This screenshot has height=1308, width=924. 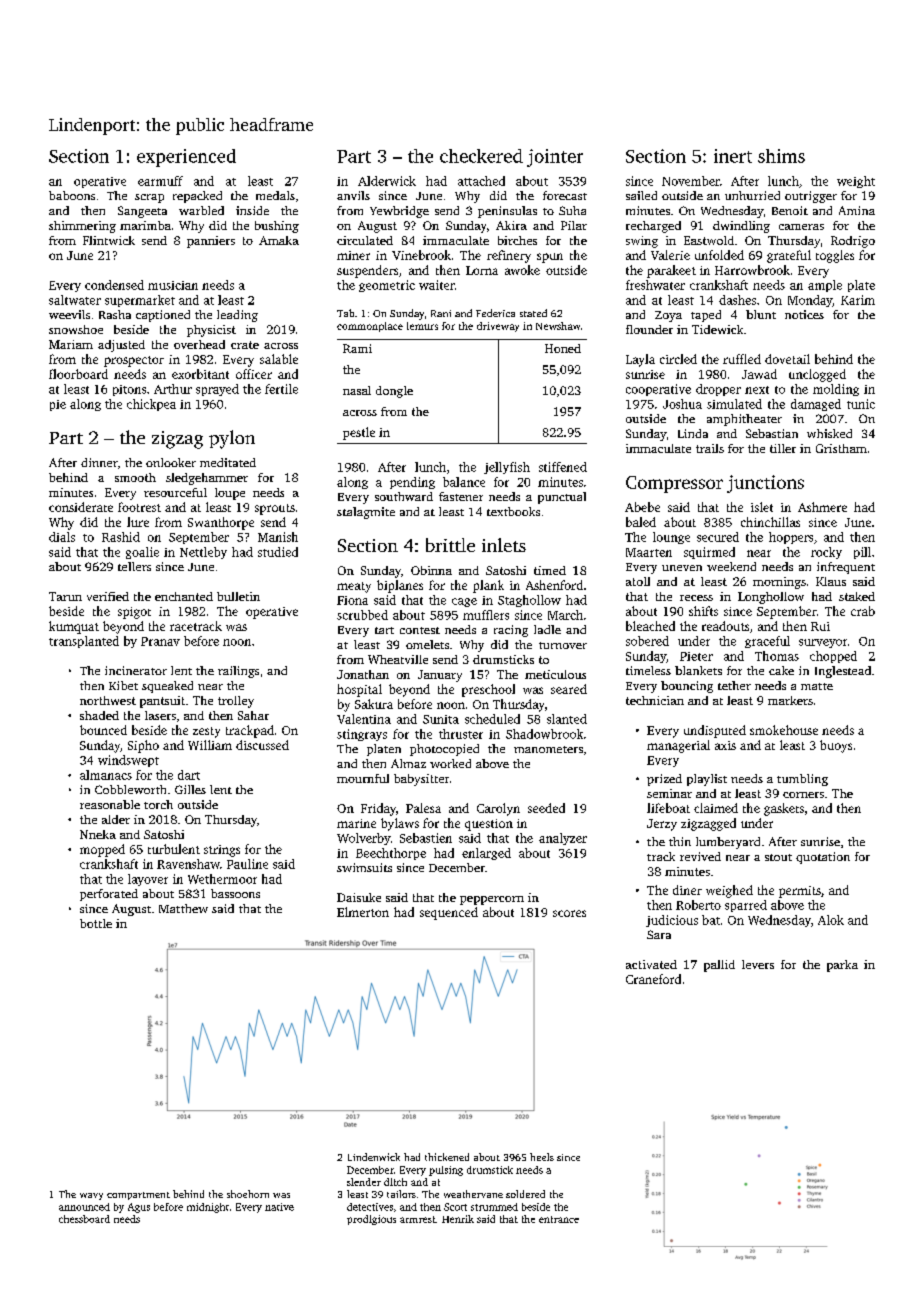 What do you see at coordinates (99, 462) in the screenshot?
I see `dinner` at bounding box center [99, 462].
